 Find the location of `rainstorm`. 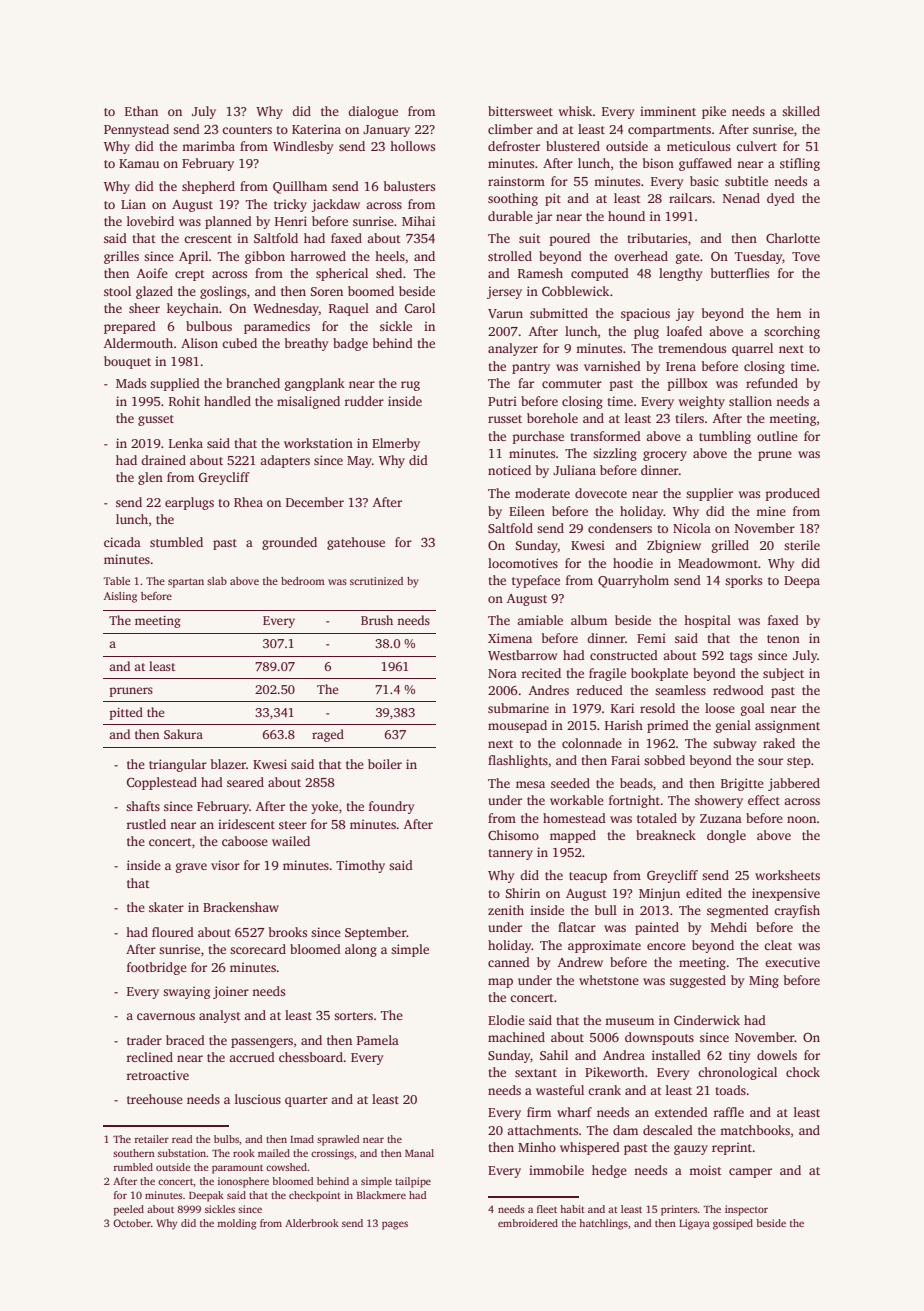

rainstorm is located at coordinates (516, 181).
